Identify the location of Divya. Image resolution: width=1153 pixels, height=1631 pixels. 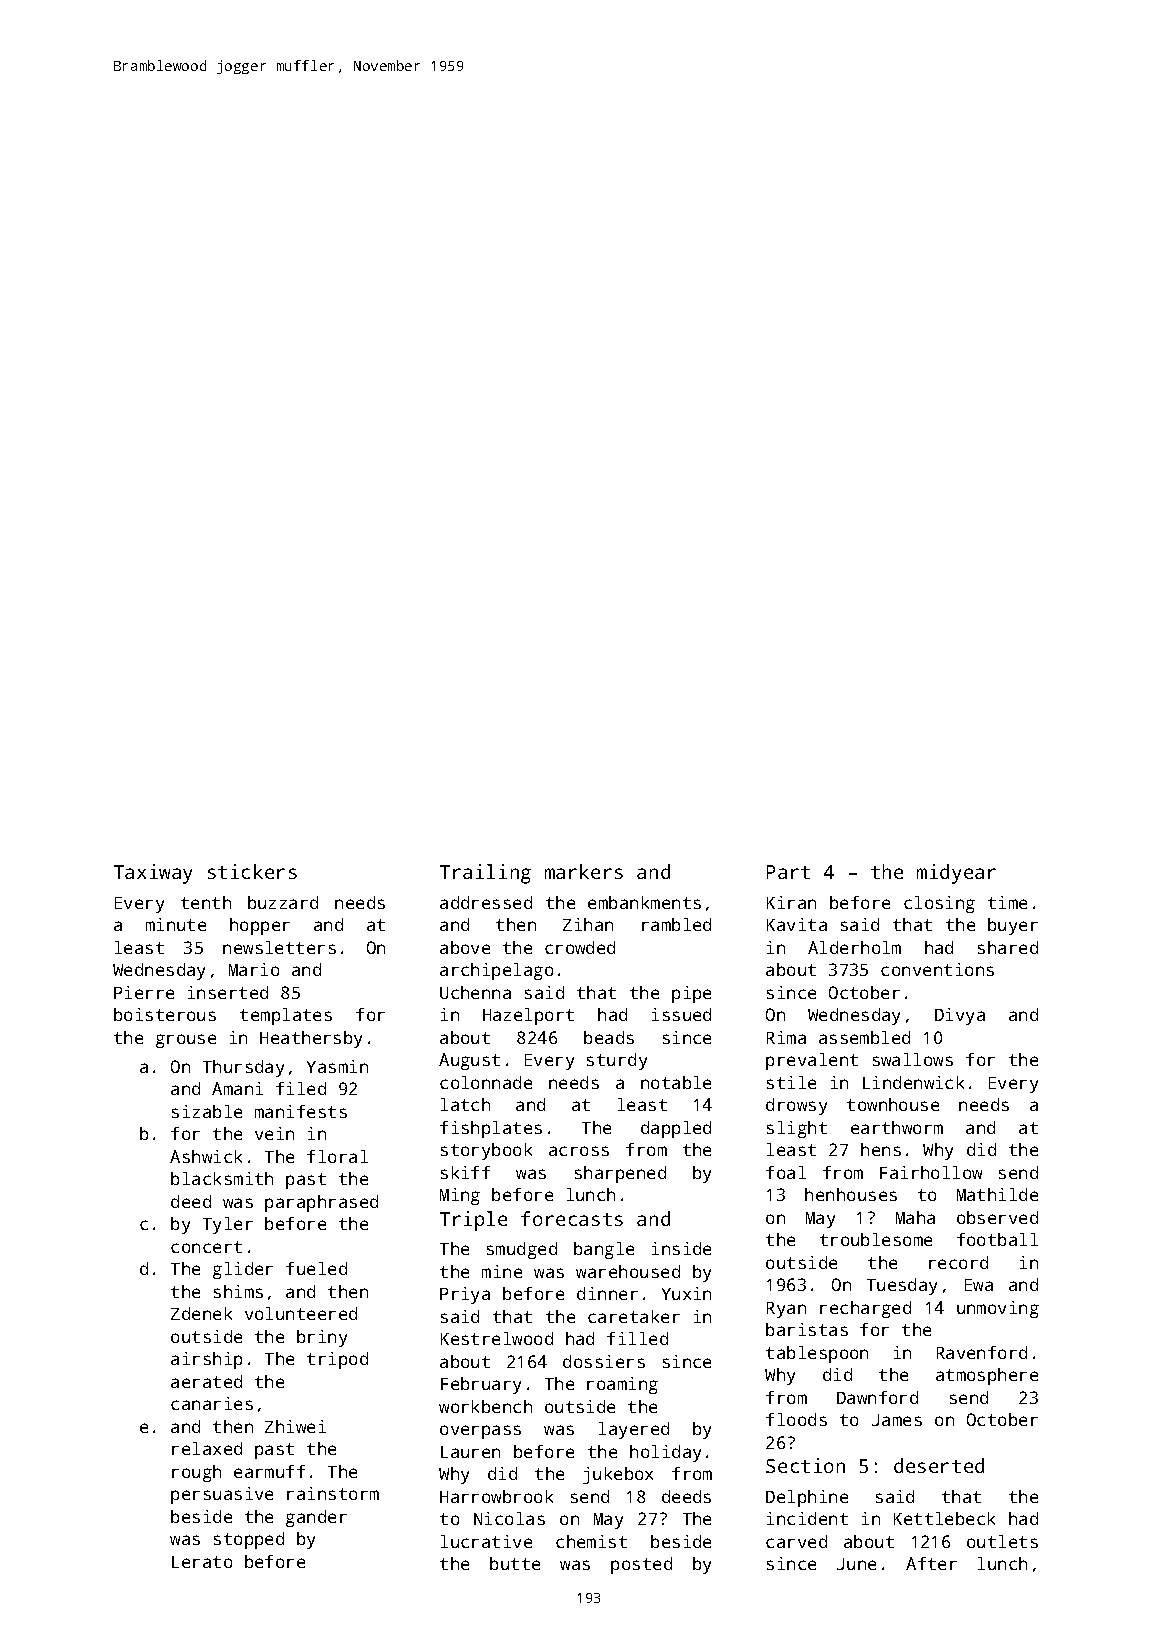
(960, 1016).
